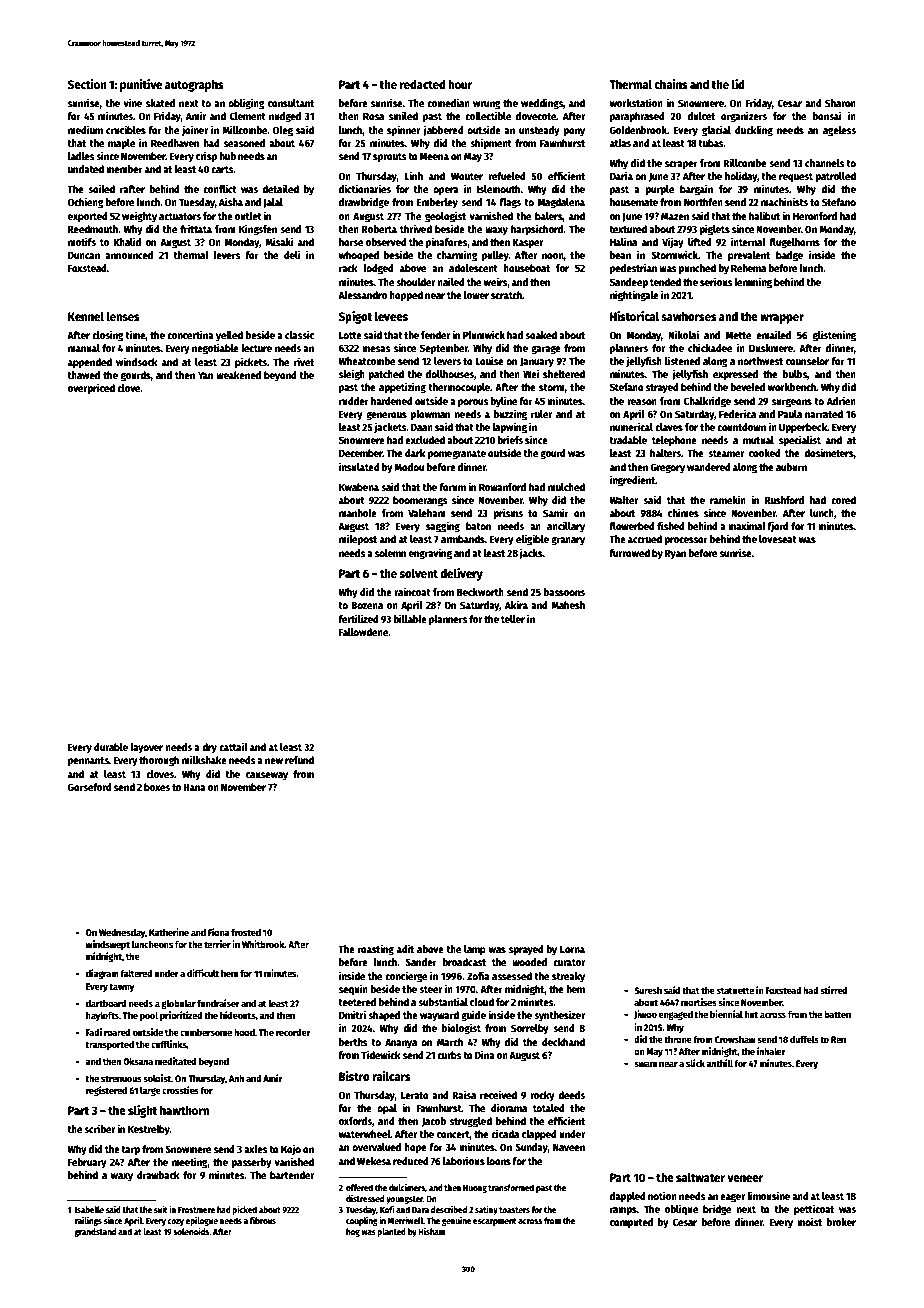 This screenshot has width=924, height=1308. I want to click on milepost, so click(358, 539).
